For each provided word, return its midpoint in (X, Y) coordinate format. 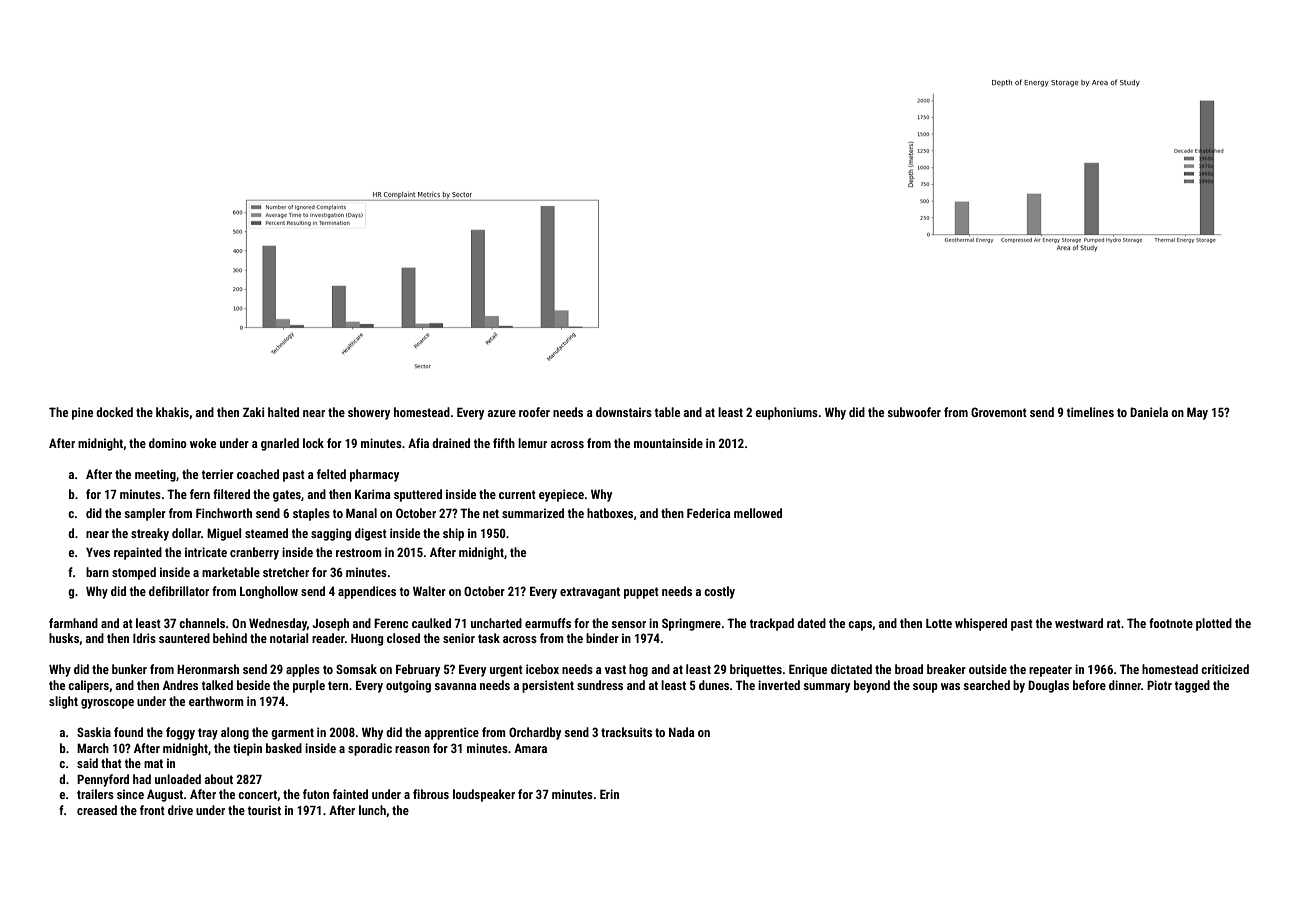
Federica (709, 513)
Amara (530, 748)
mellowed (758, 513)
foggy (180, 733)
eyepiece (561, 495)
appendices (367, 592)
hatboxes (610, 513)
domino (168, 443)
